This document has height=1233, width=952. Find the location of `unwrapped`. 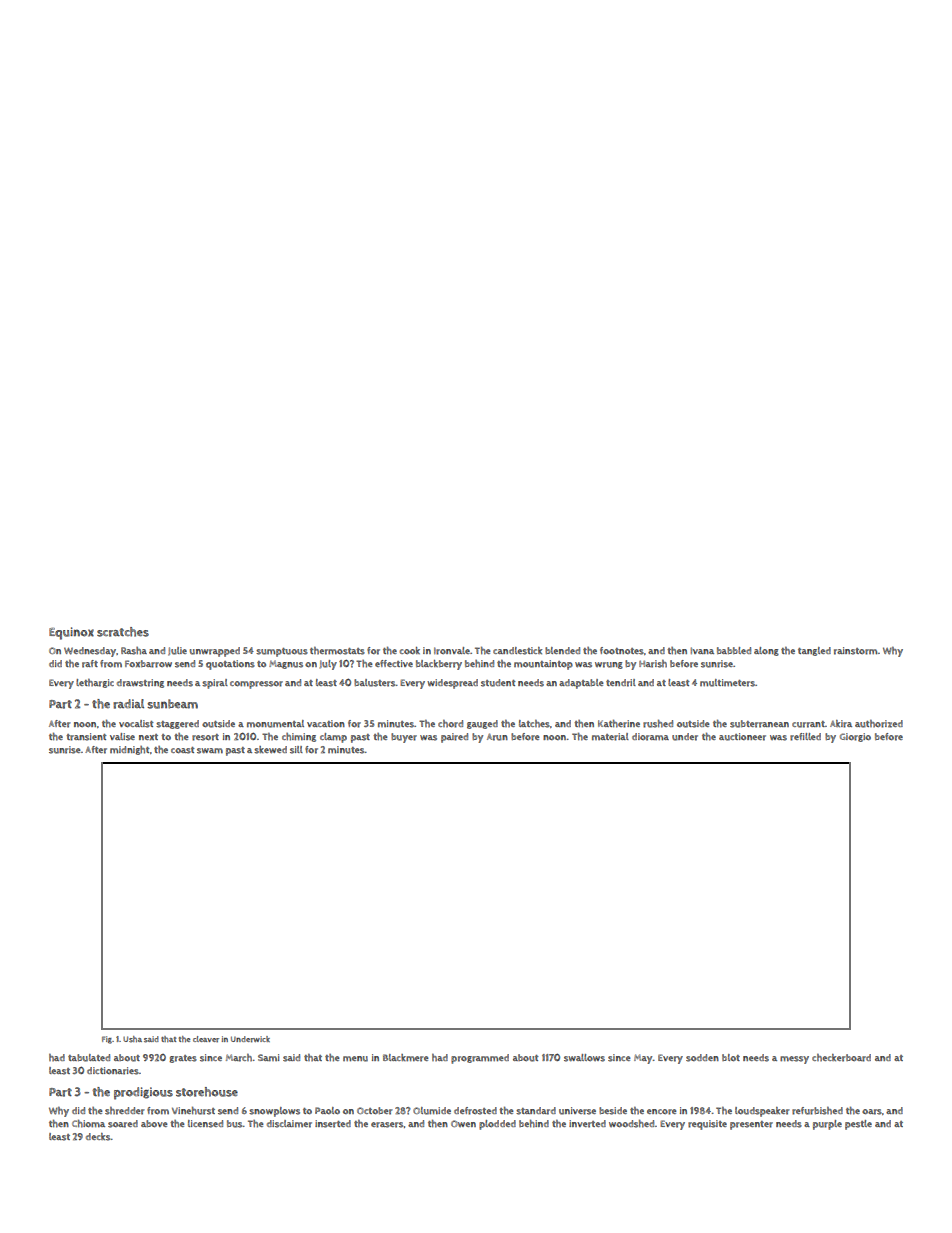

unwrapped is located at coordinates (215, 652).
